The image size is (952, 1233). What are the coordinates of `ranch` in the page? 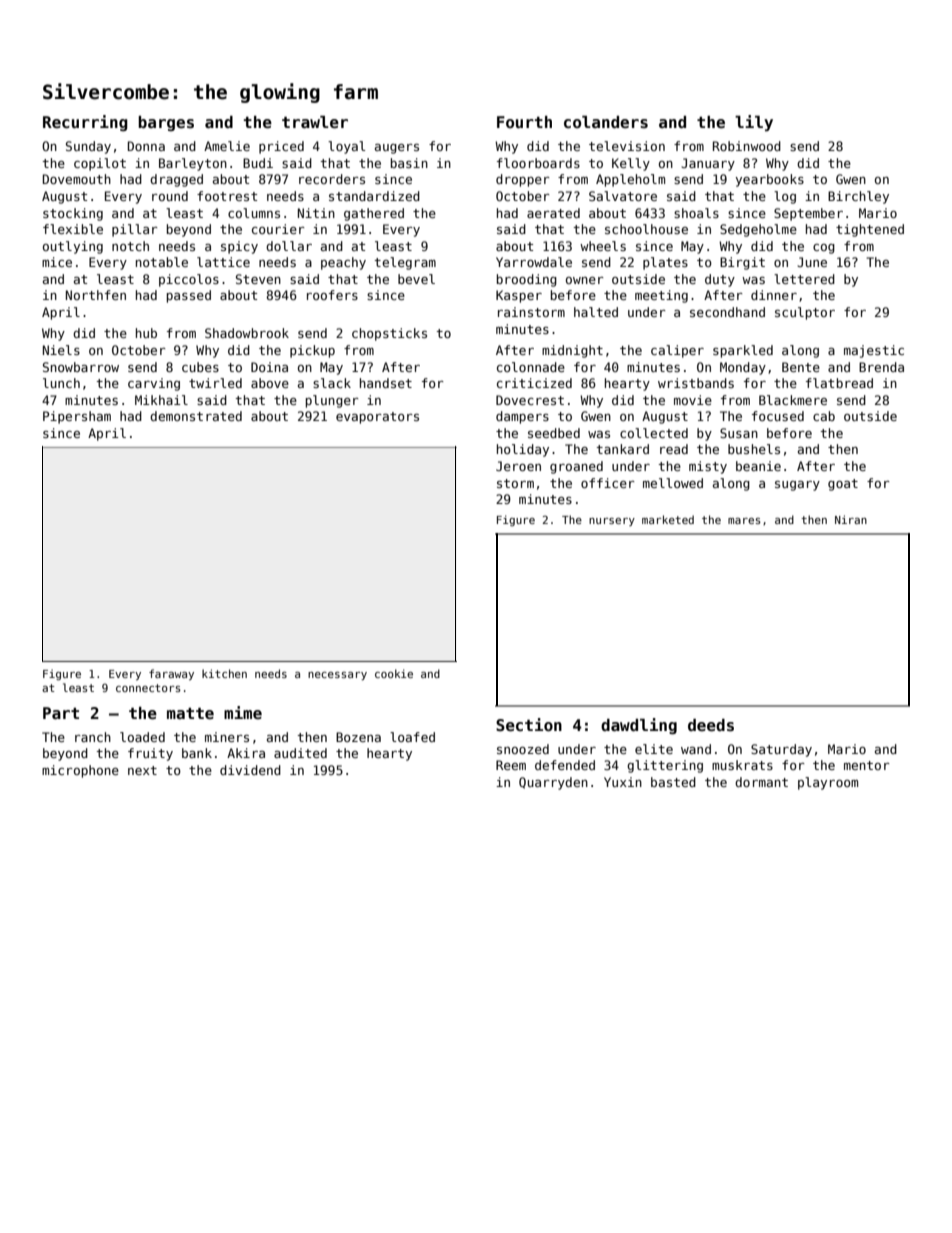 It's located at (93, 737).
